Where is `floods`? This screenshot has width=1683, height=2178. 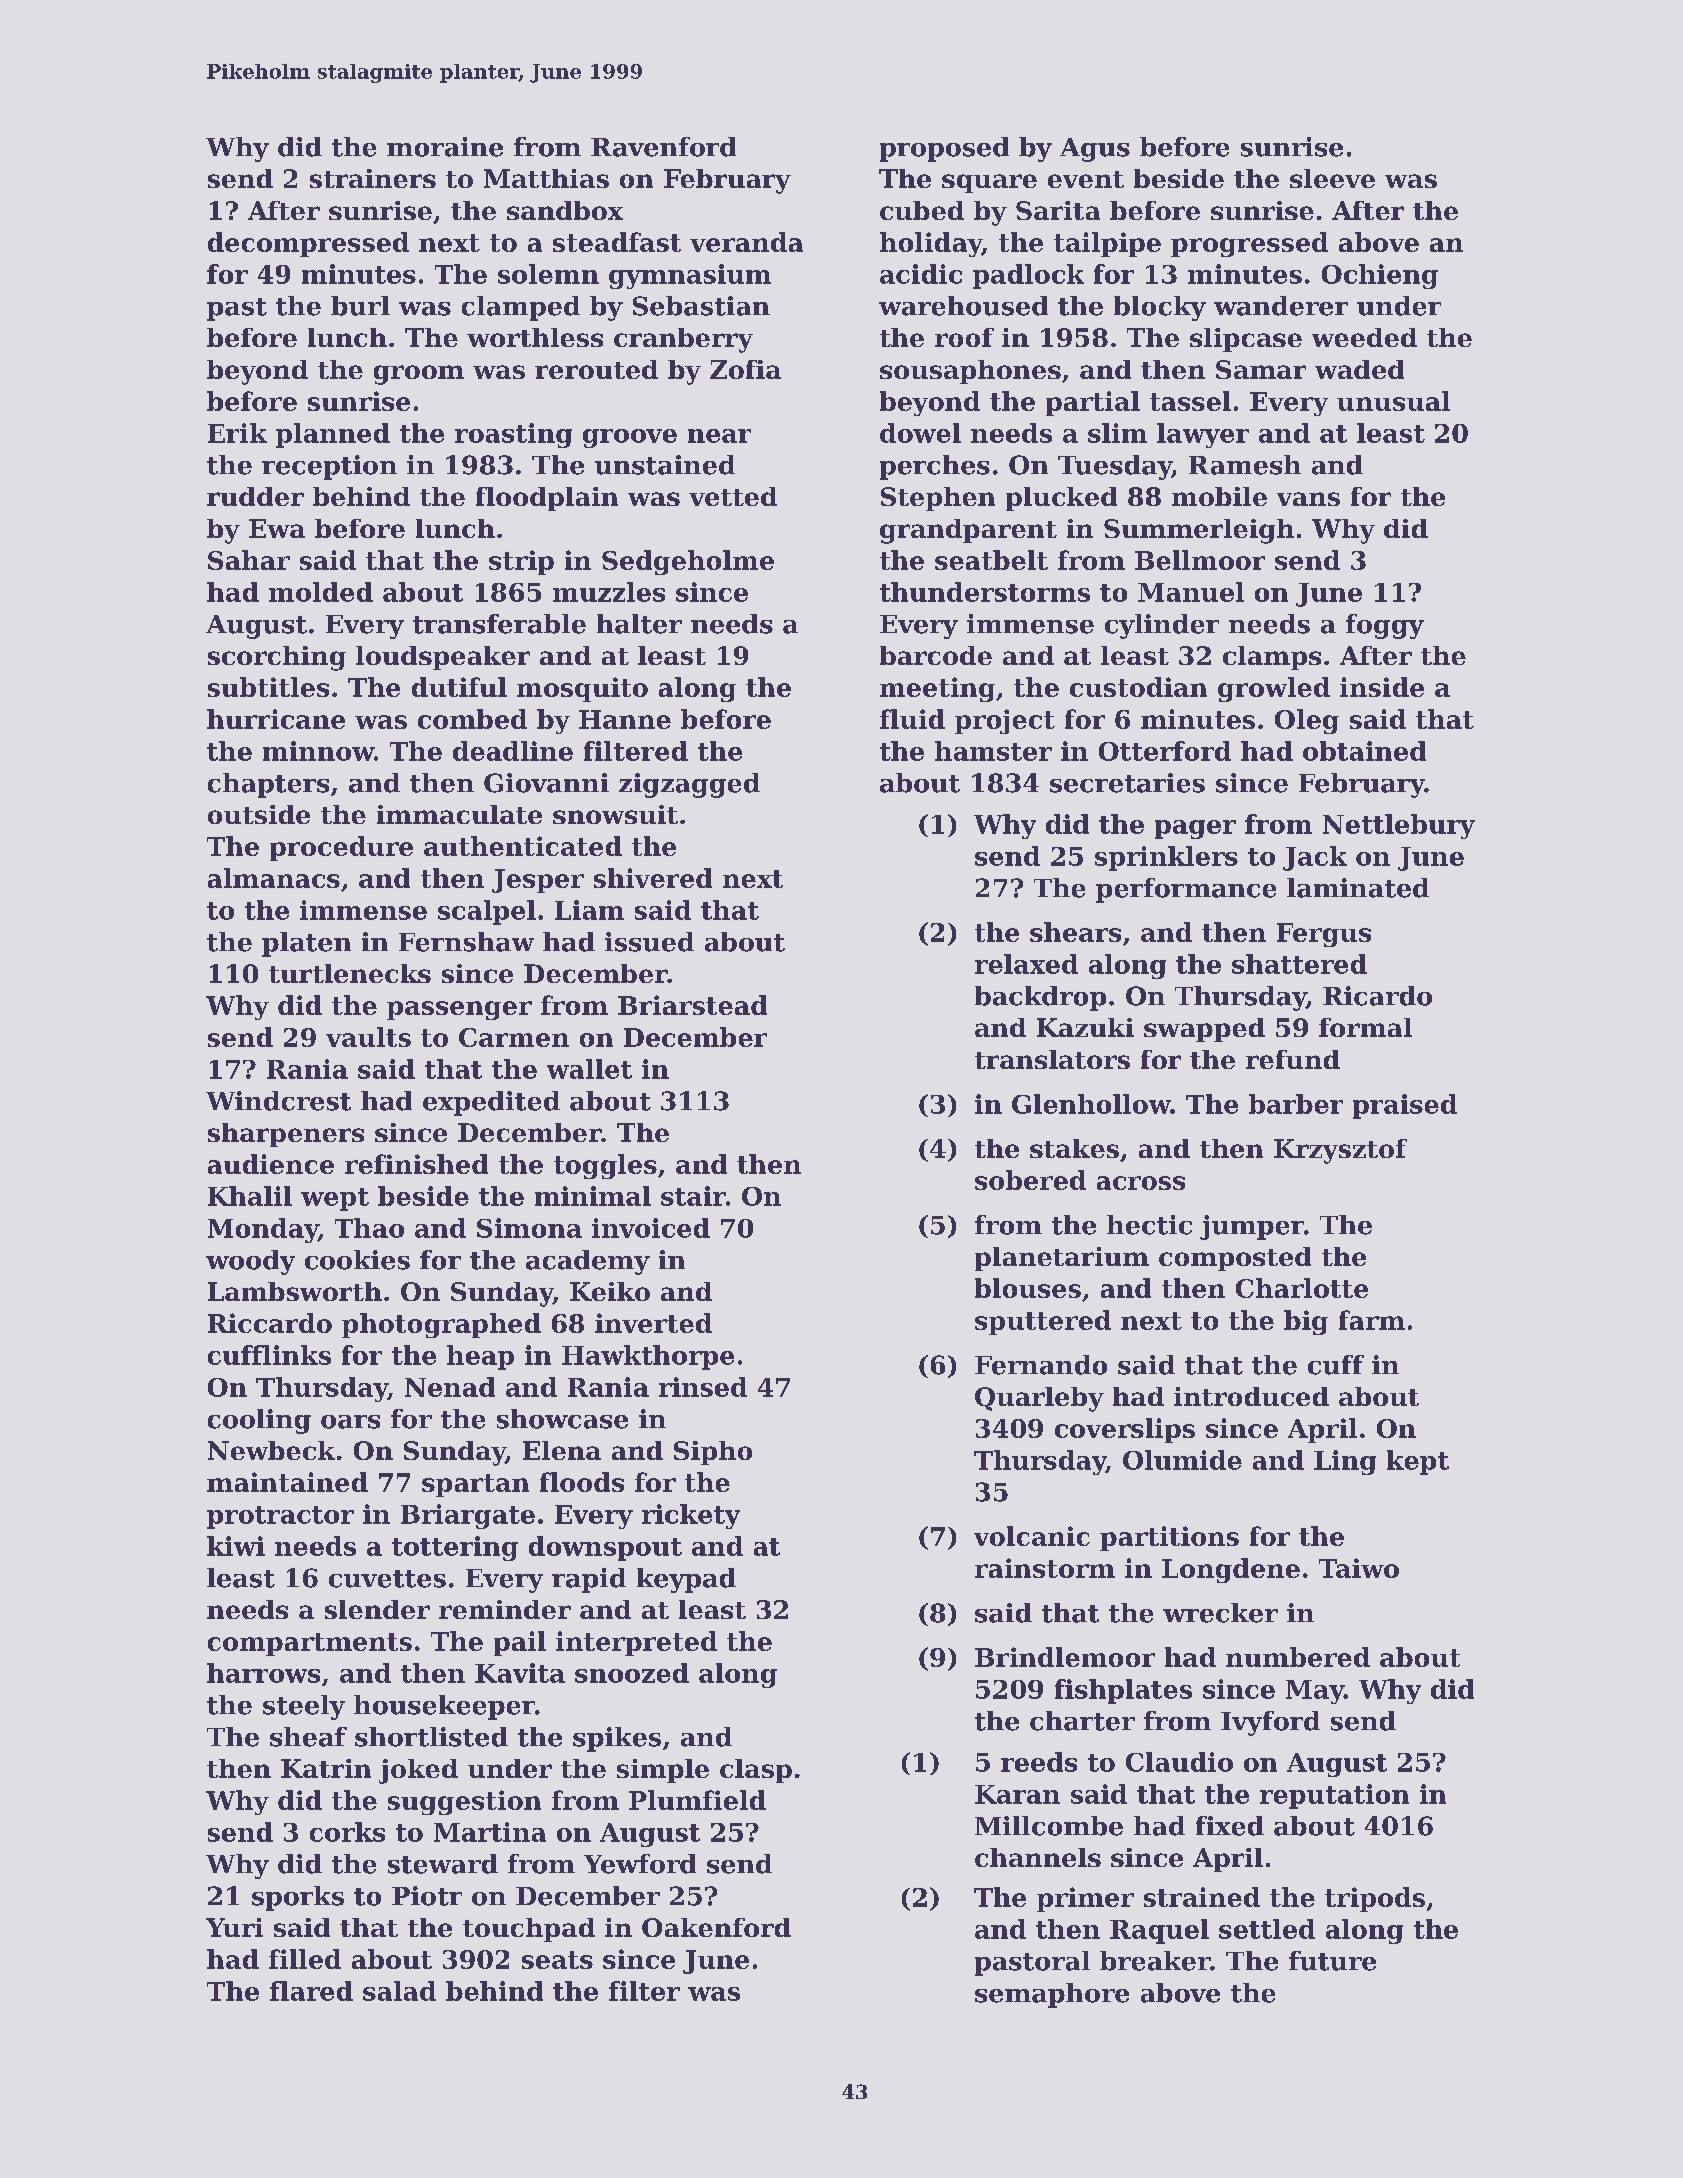 floods is located at coordinates (582, 1482).
